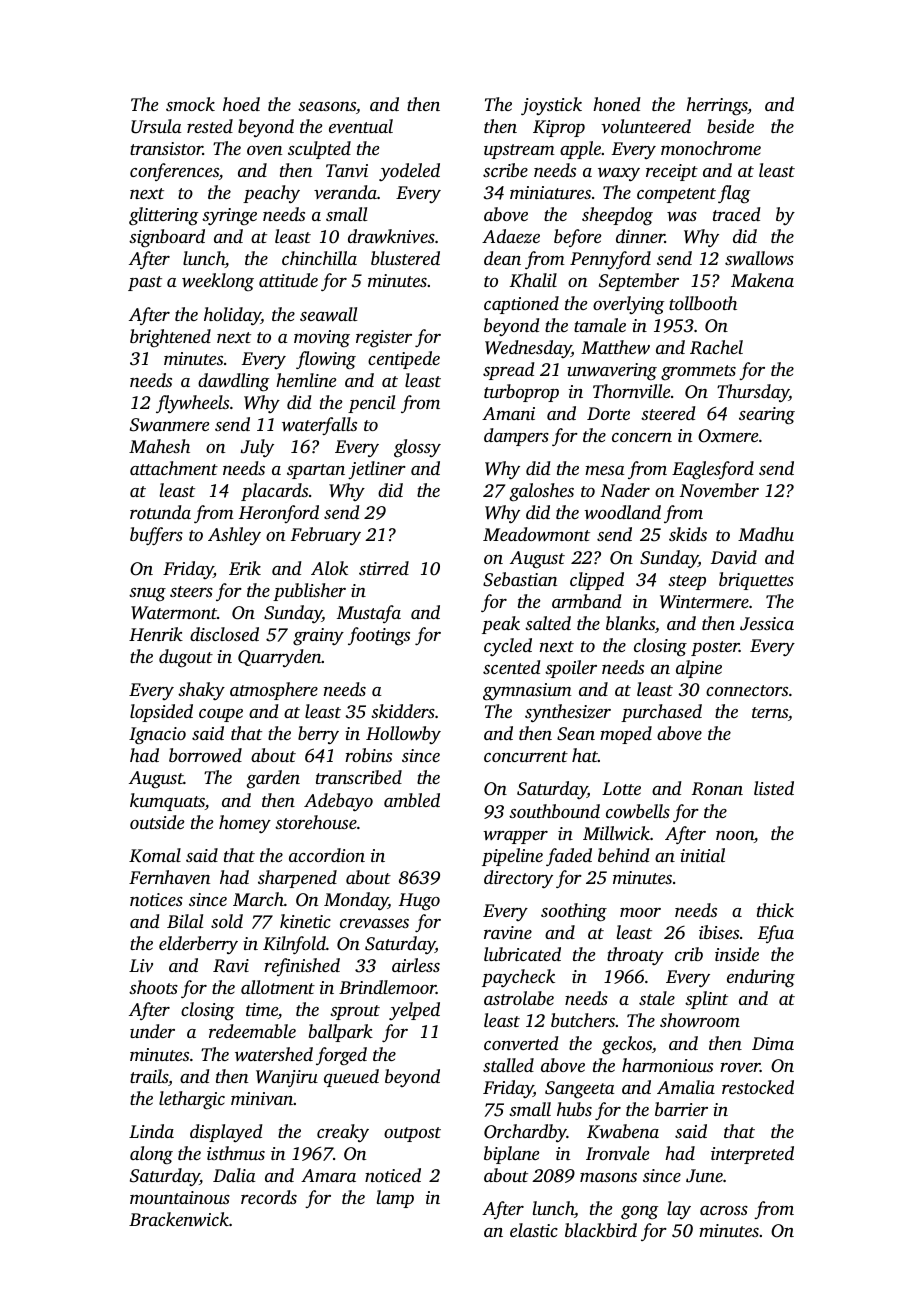  Describe the element at coordinates (179, 1219) in the document. I see `Brackenwick` at that location.
